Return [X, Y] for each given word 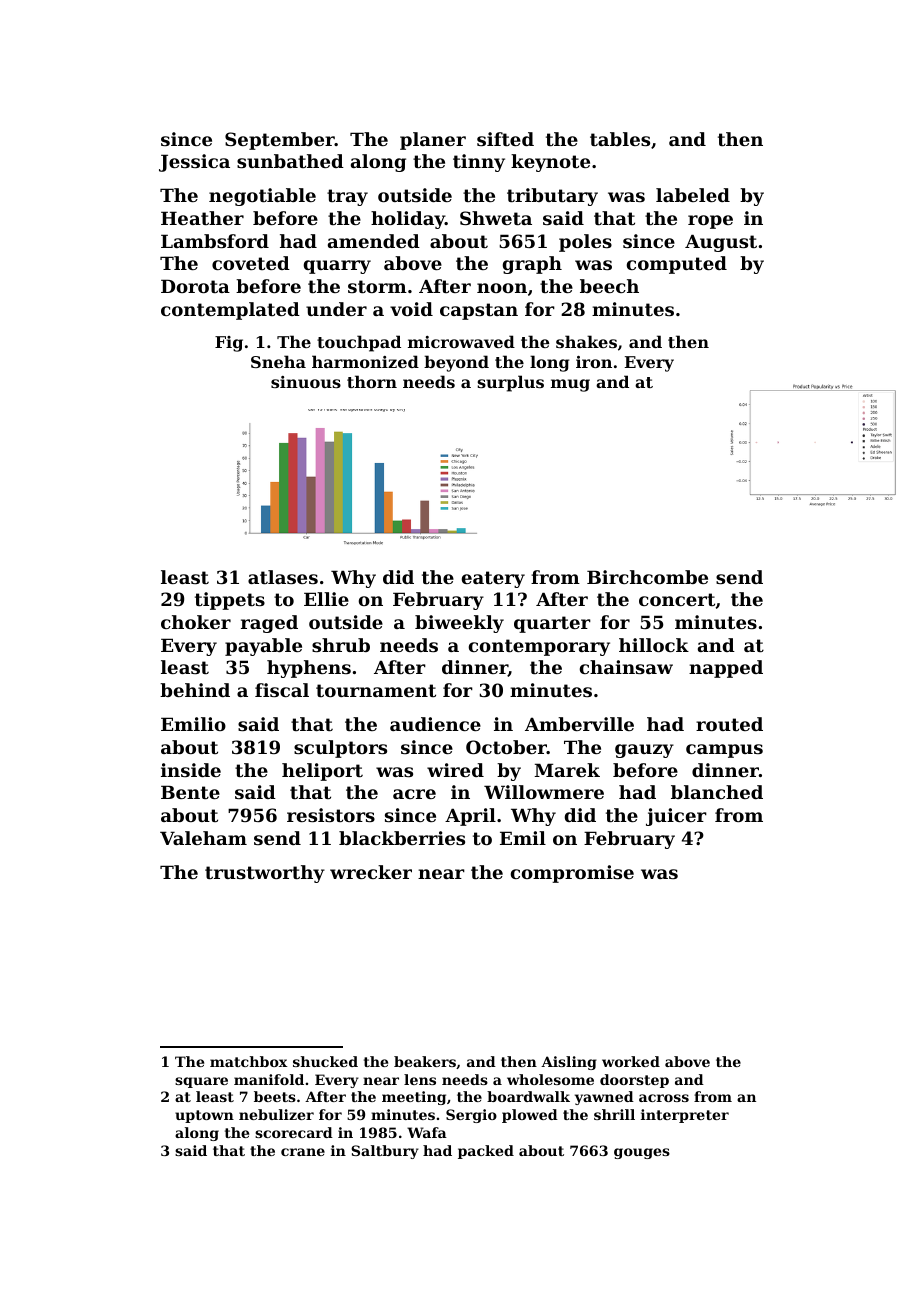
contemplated [230, 311]
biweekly [459, 624]
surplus [510, 383]
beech [609, 286]
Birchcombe [647, 577]
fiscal [282, 690]
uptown [204, 1116]
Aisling [569, 1063]
